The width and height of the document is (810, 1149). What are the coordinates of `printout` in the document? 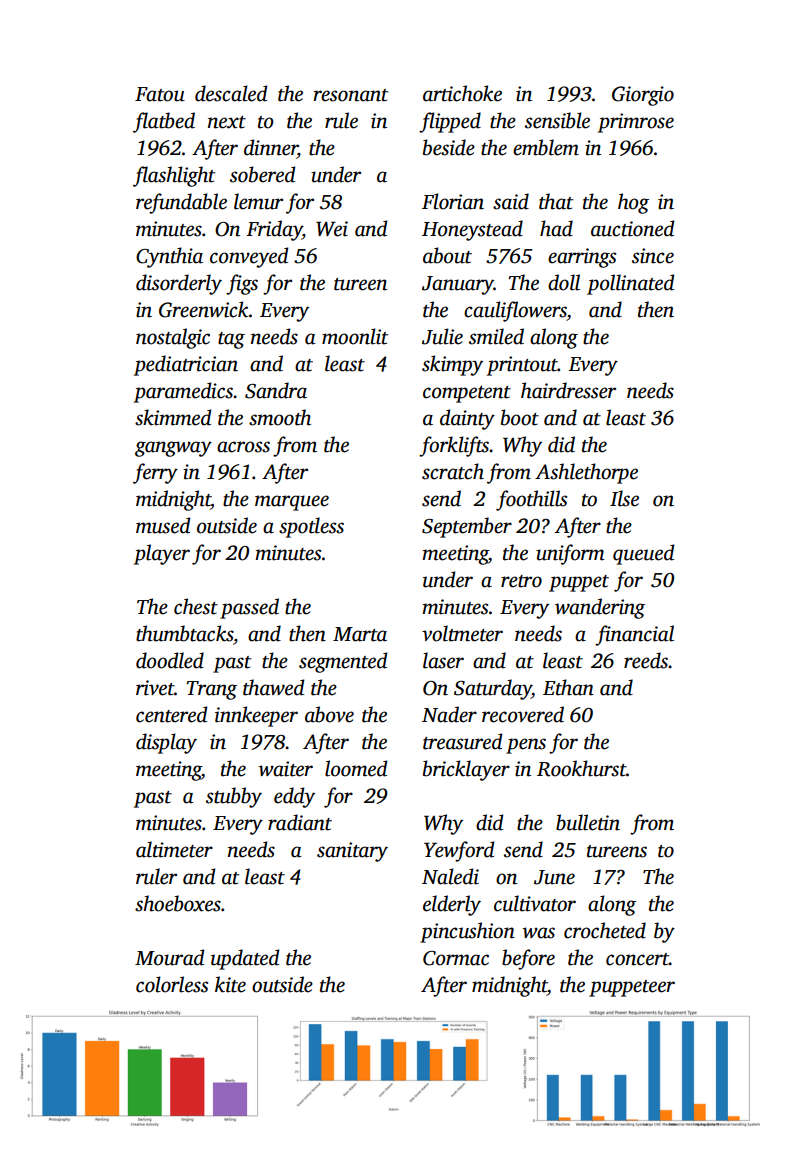 It's located at (522, 366).
